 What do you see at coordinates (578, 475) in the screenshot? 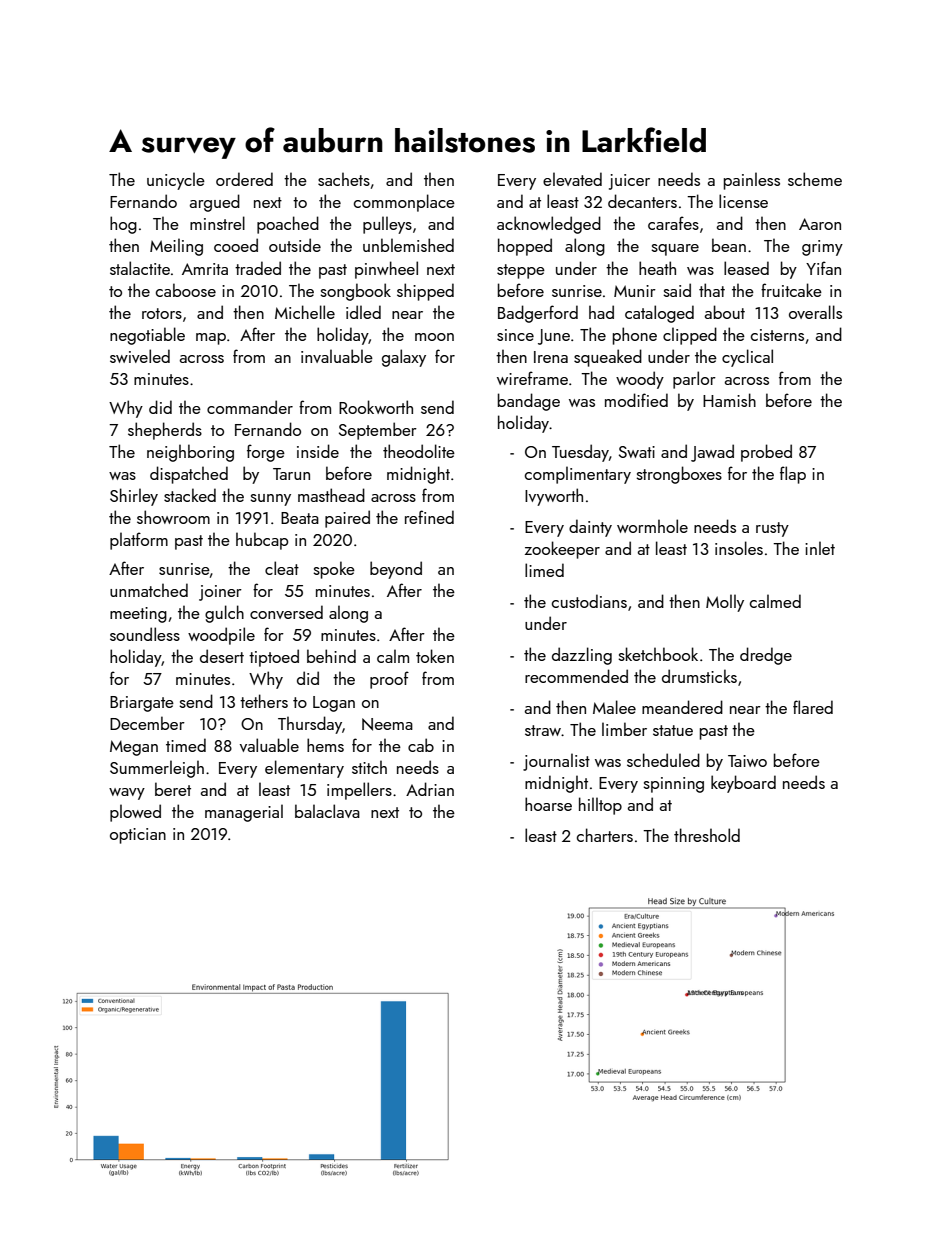
I see `complimentary` at bounding box center [578, 475].
